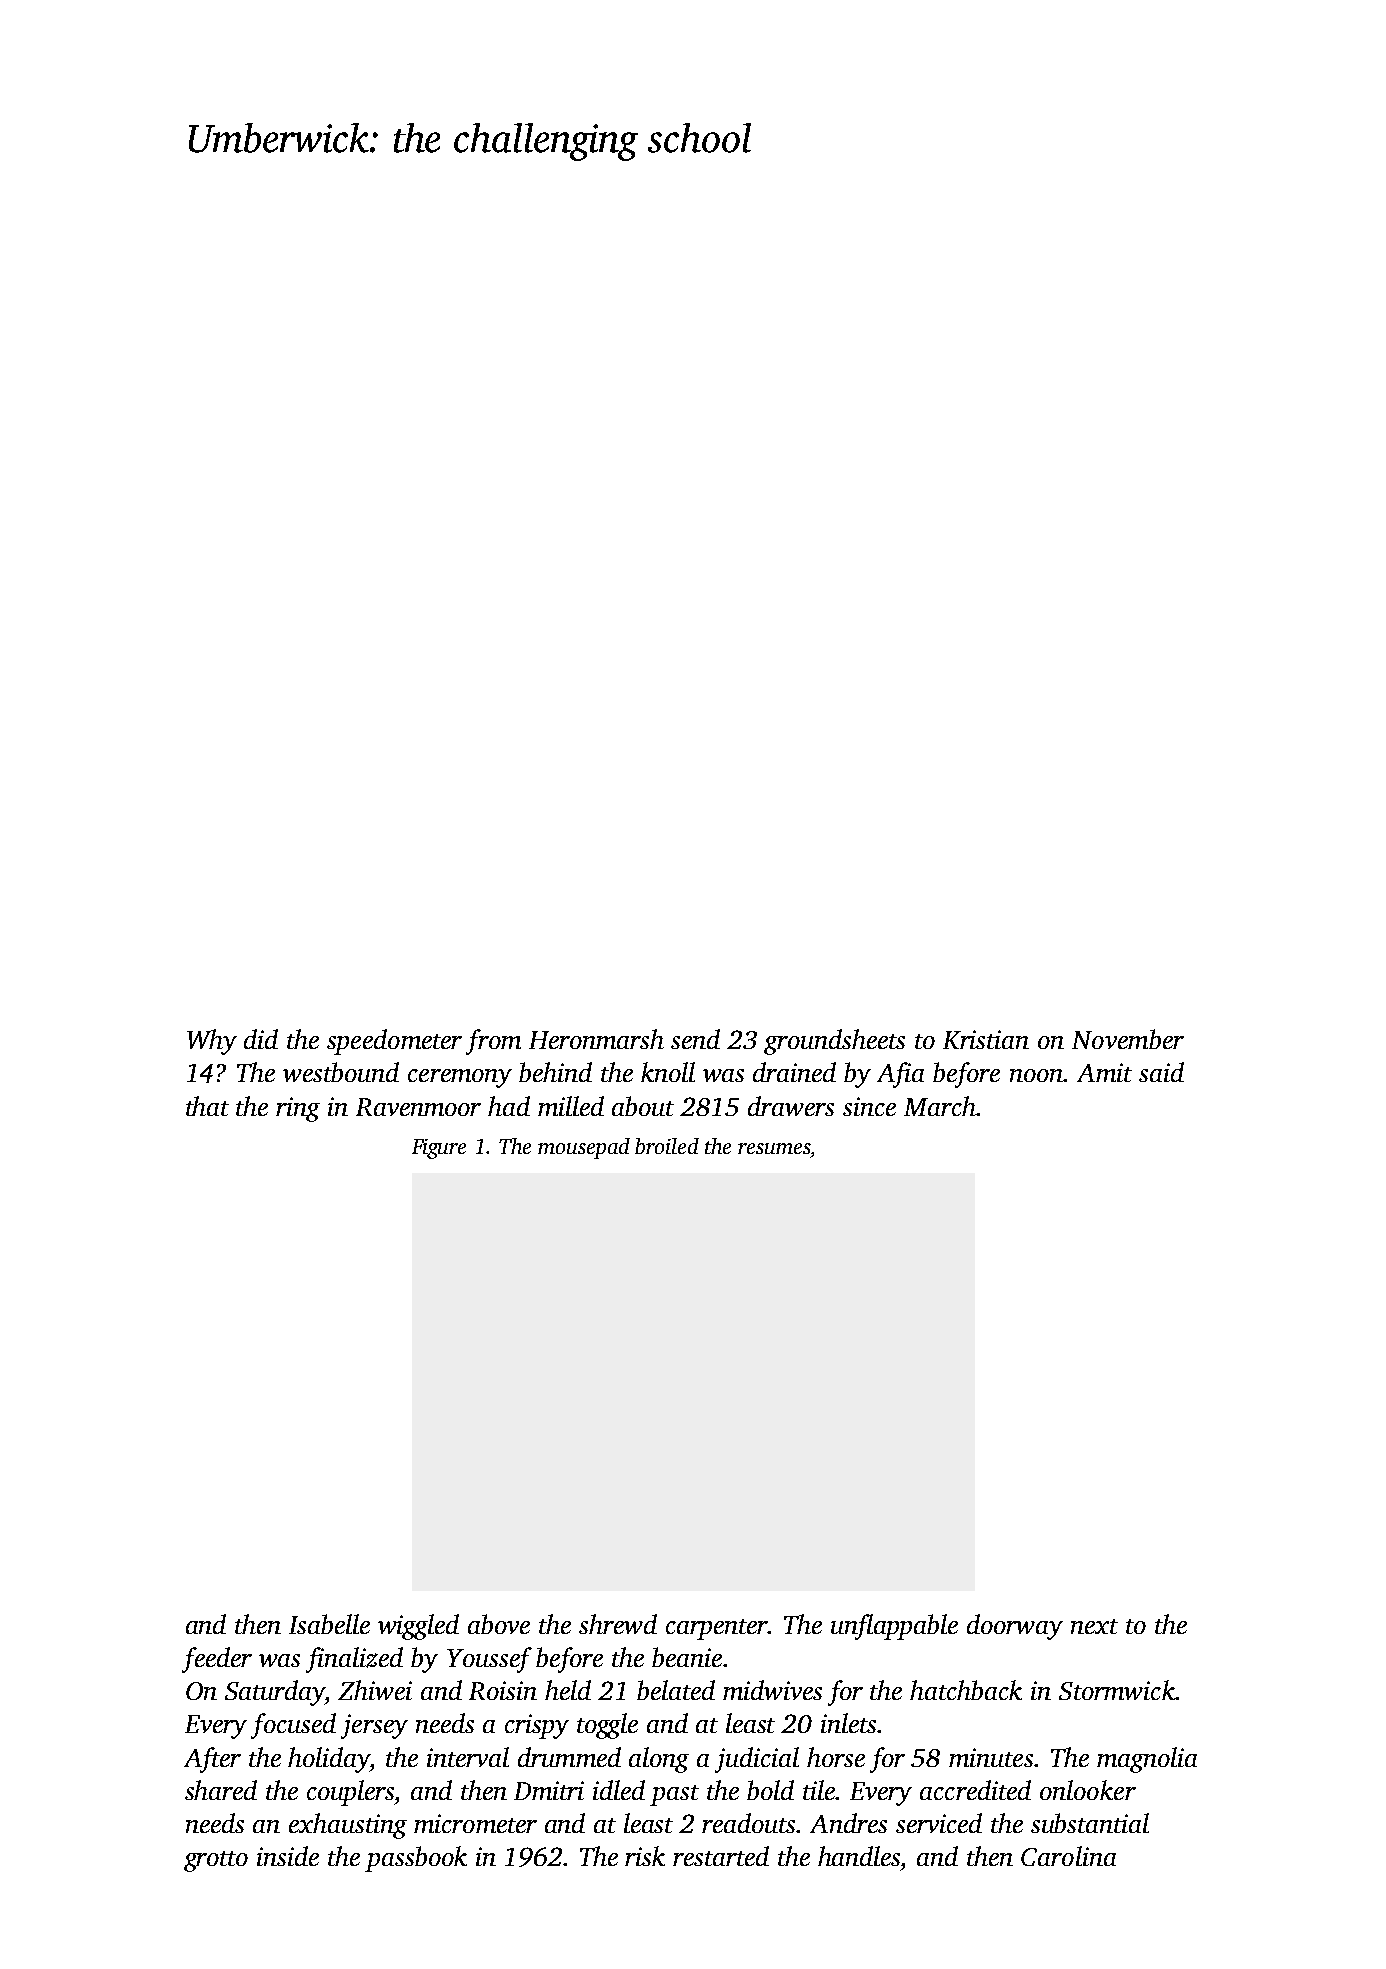 The height and width of the screenshot is (1969, 1386). Describe the element at coordinates (674, 1795) in the screenshot. I see `past` at that location.
